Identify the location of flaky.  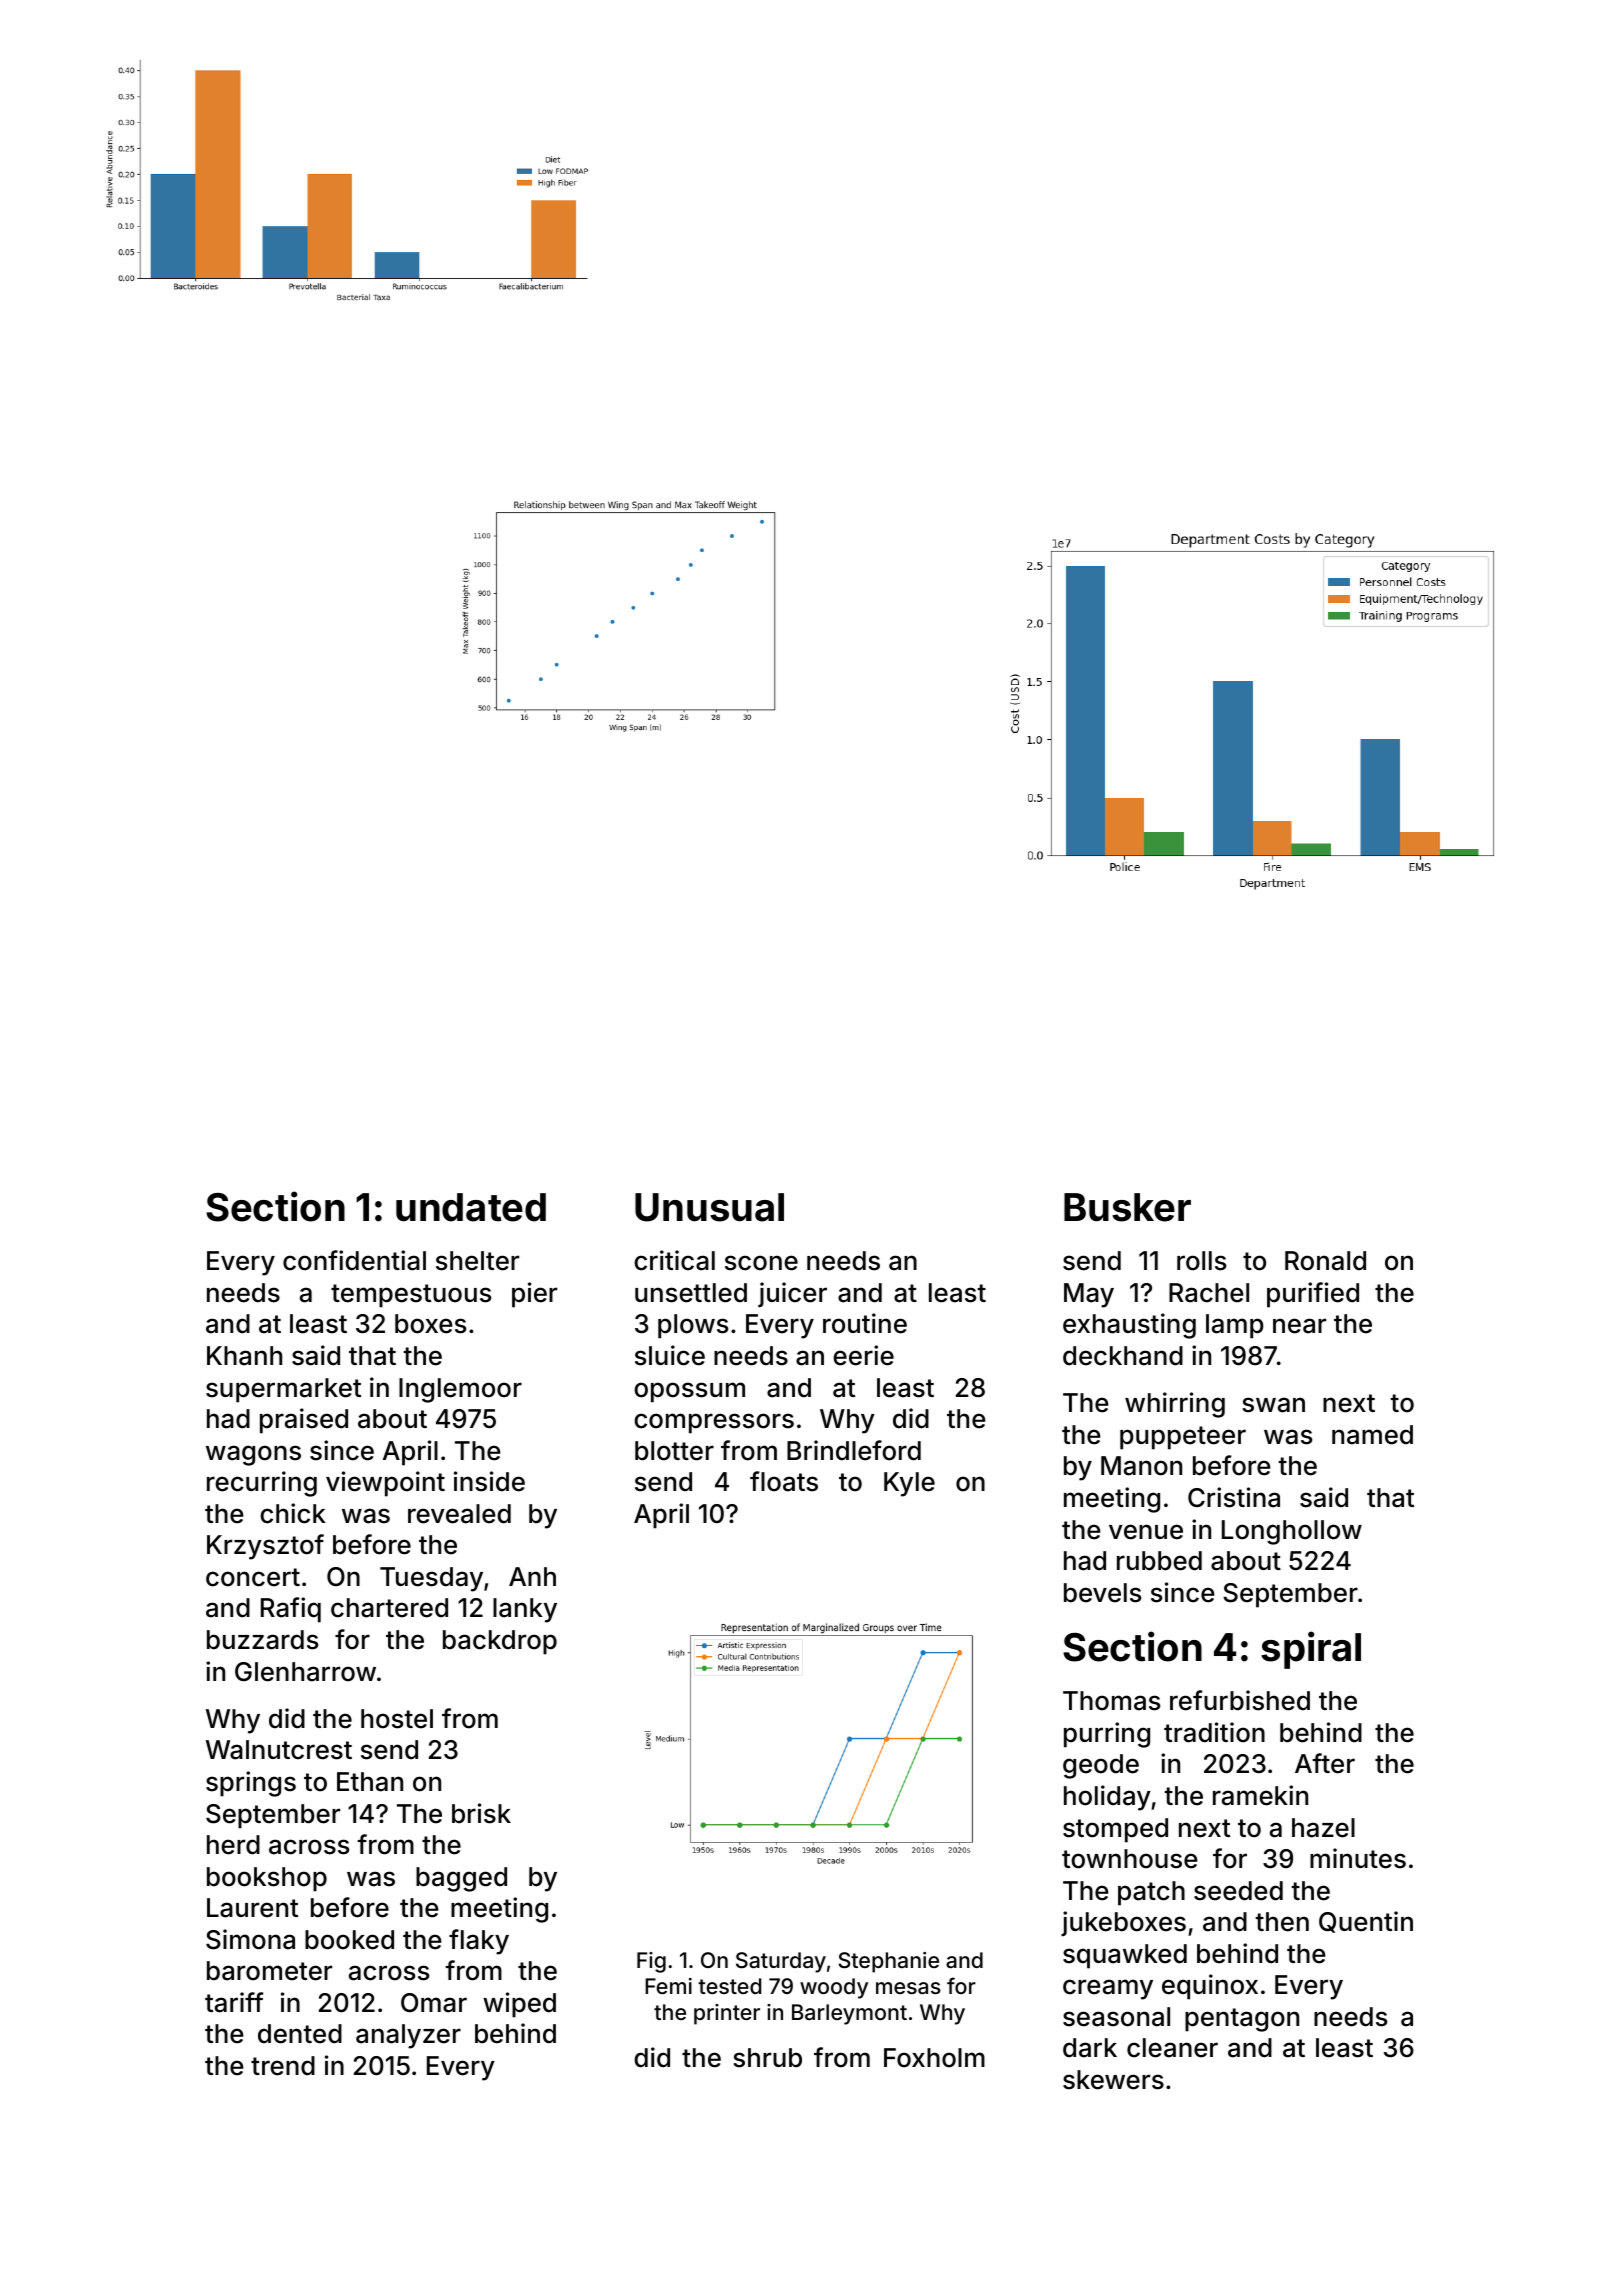
(479, 1942).
